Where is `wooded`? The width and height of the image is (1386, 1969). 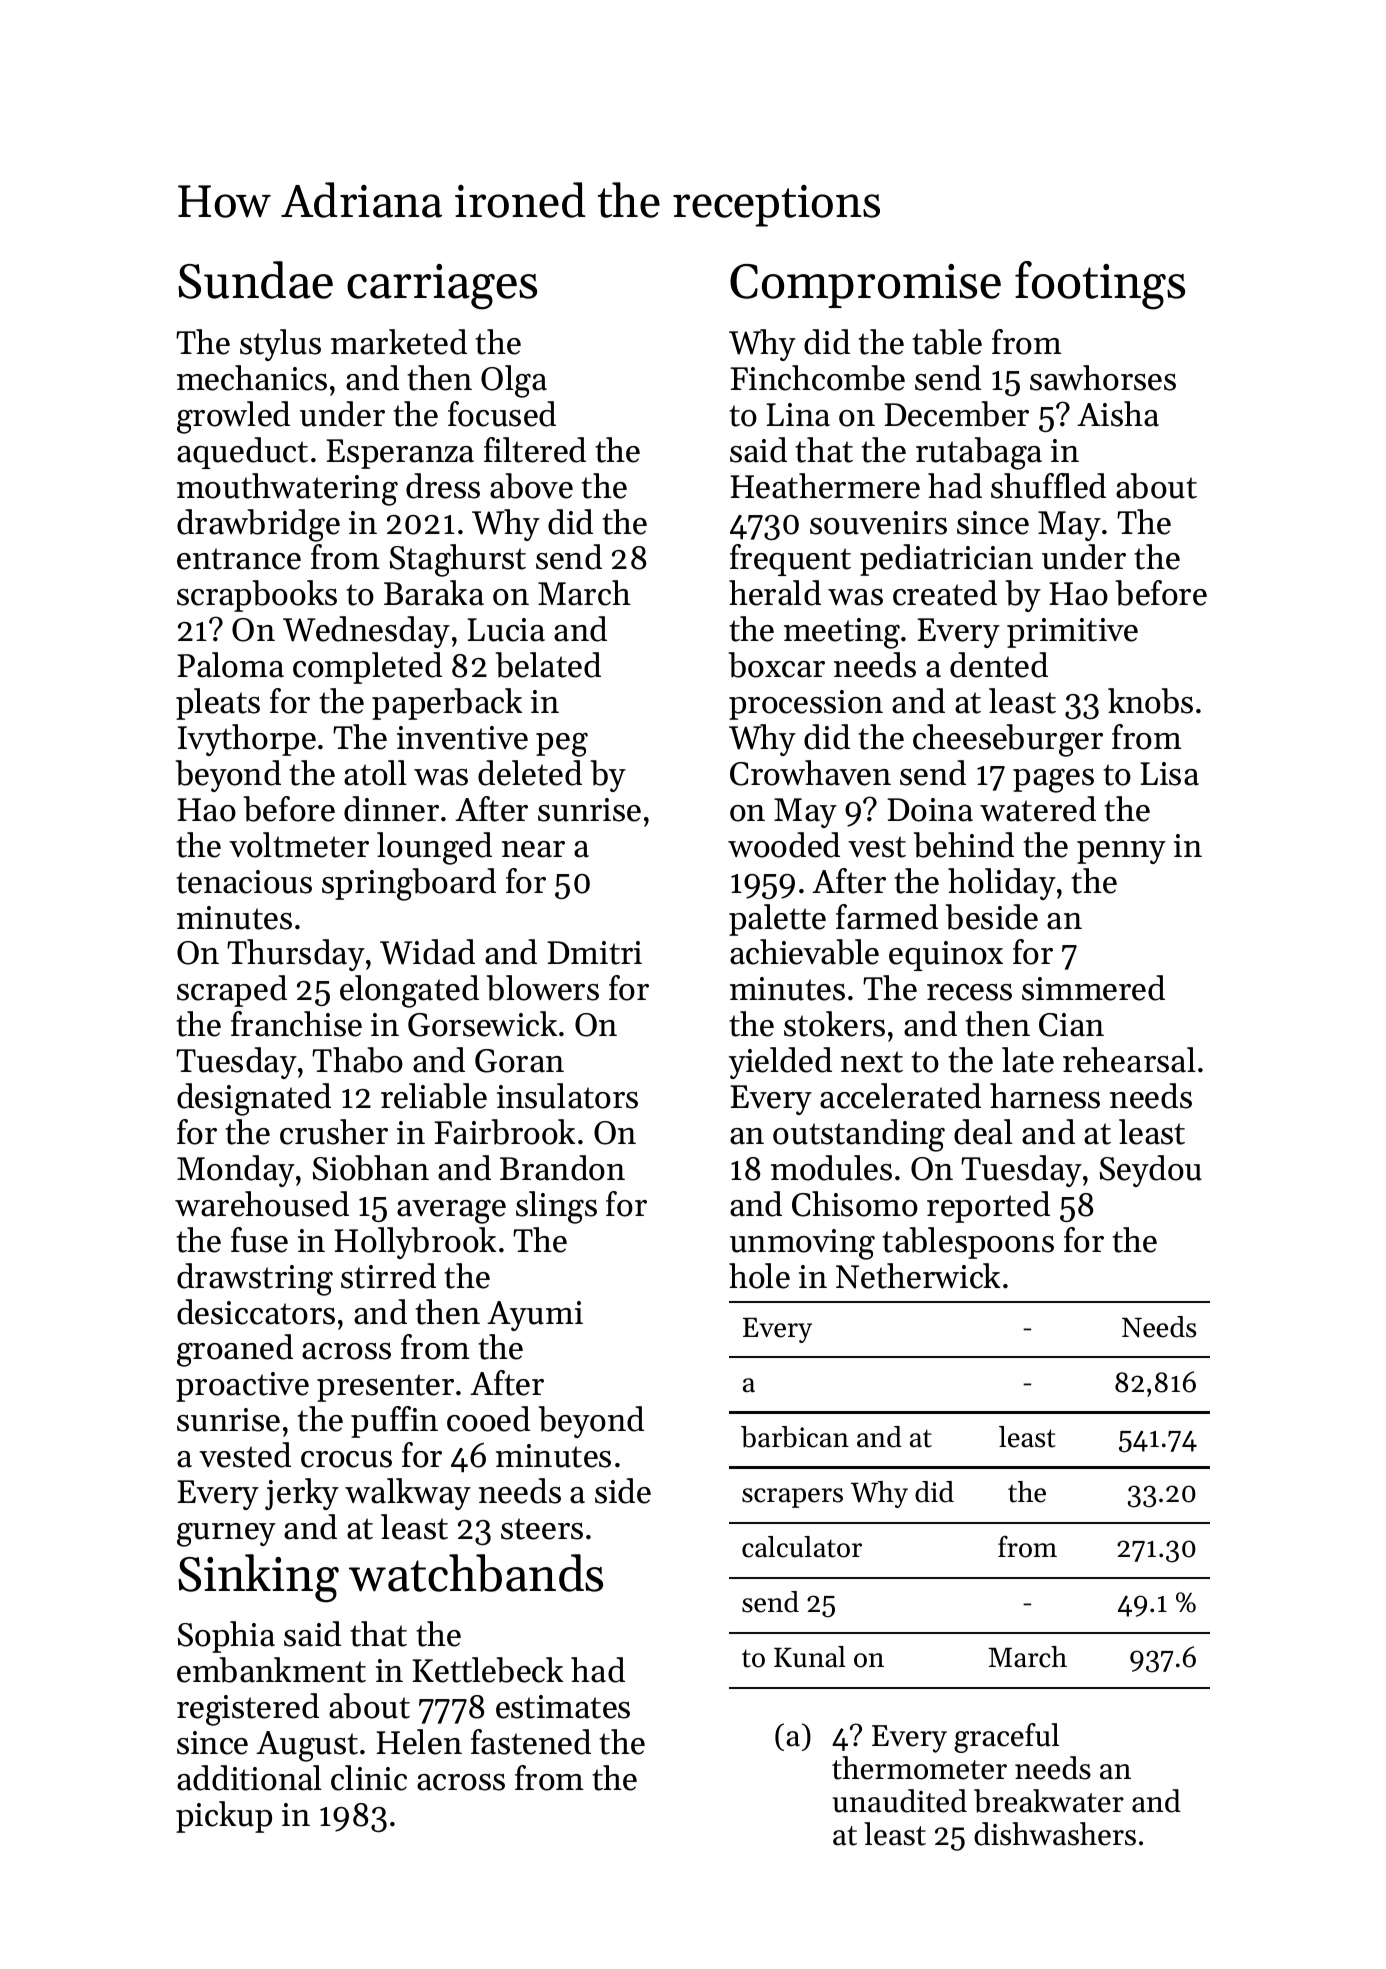 wooded is located at coordinates (784, 845).
